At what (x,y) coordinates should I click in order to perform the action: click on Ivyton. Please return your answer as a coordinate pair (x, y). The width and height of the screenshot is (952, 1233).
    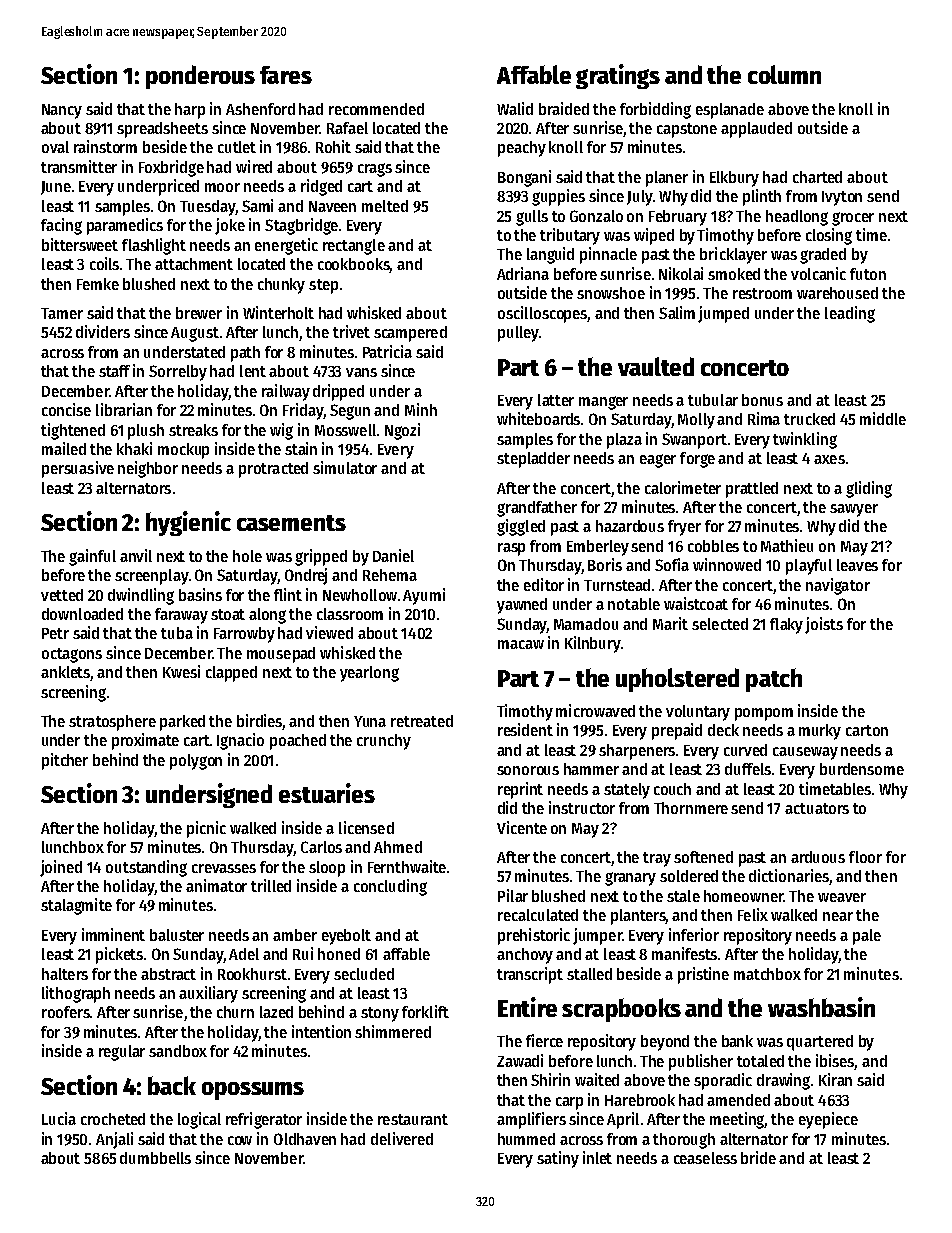
    Looking at the image, I should click on (842, 198).
